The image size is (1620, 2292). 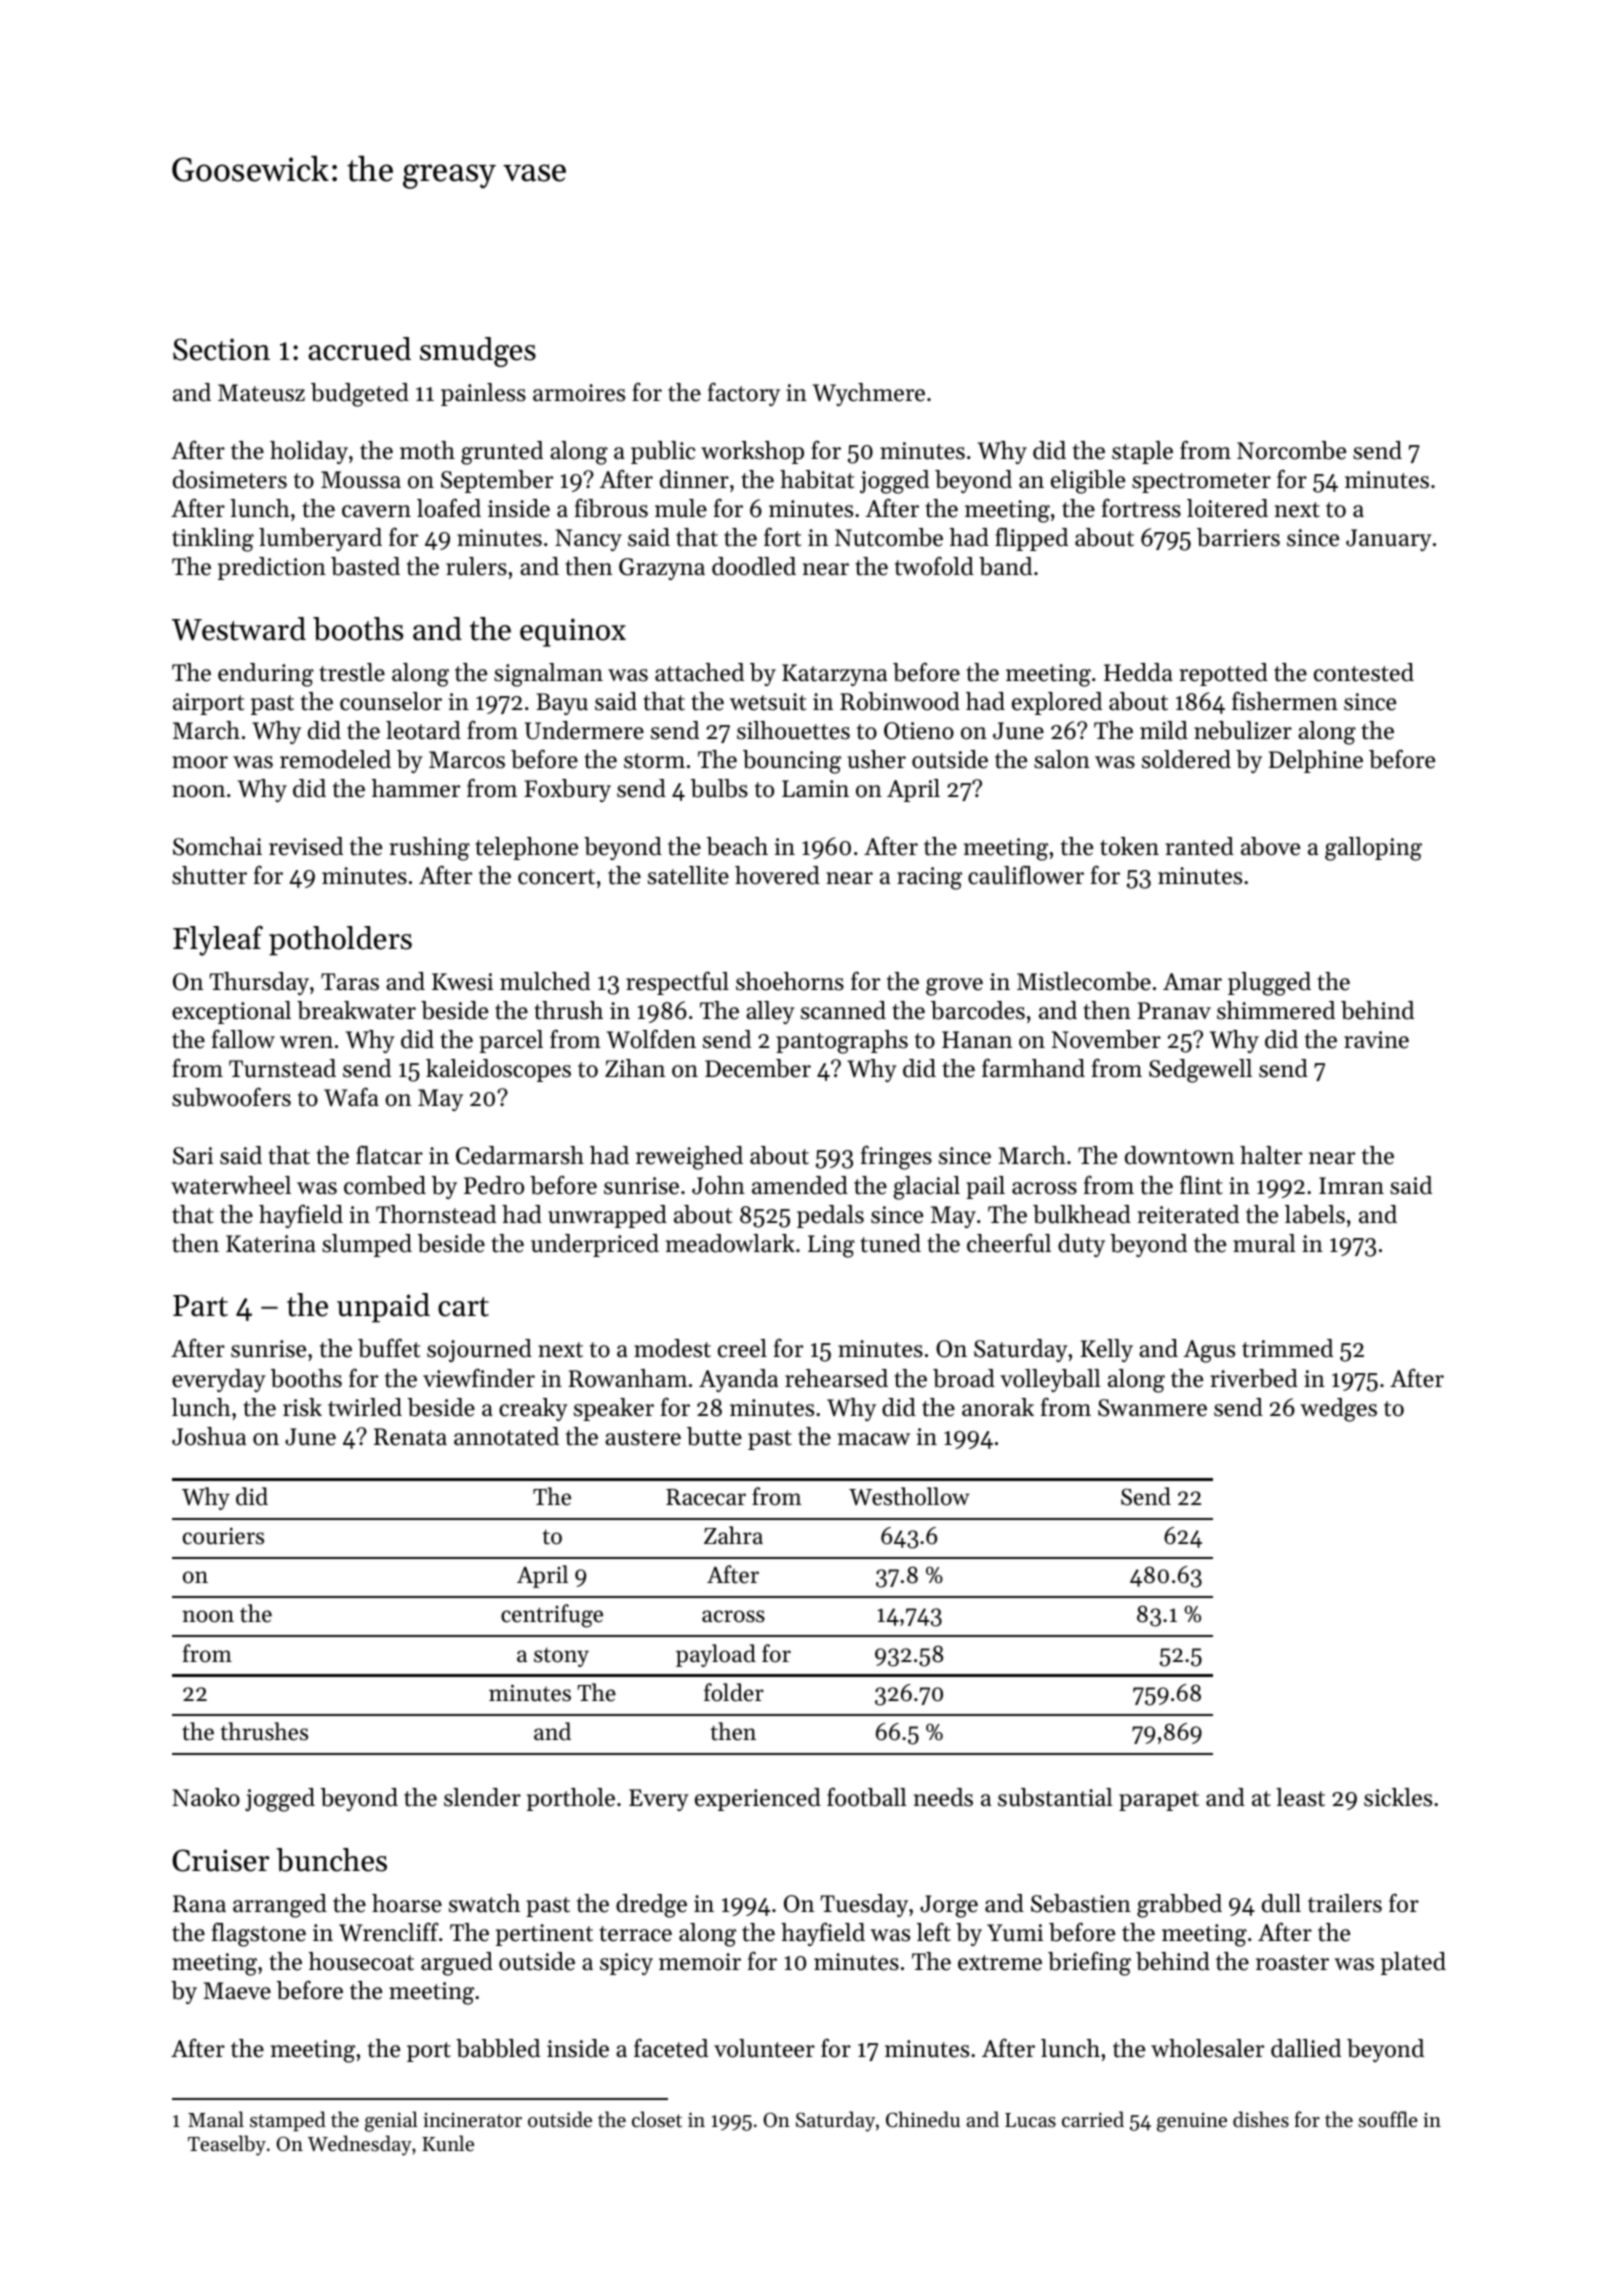 I want to click on Maeve, so click(x=237, y=1991).
